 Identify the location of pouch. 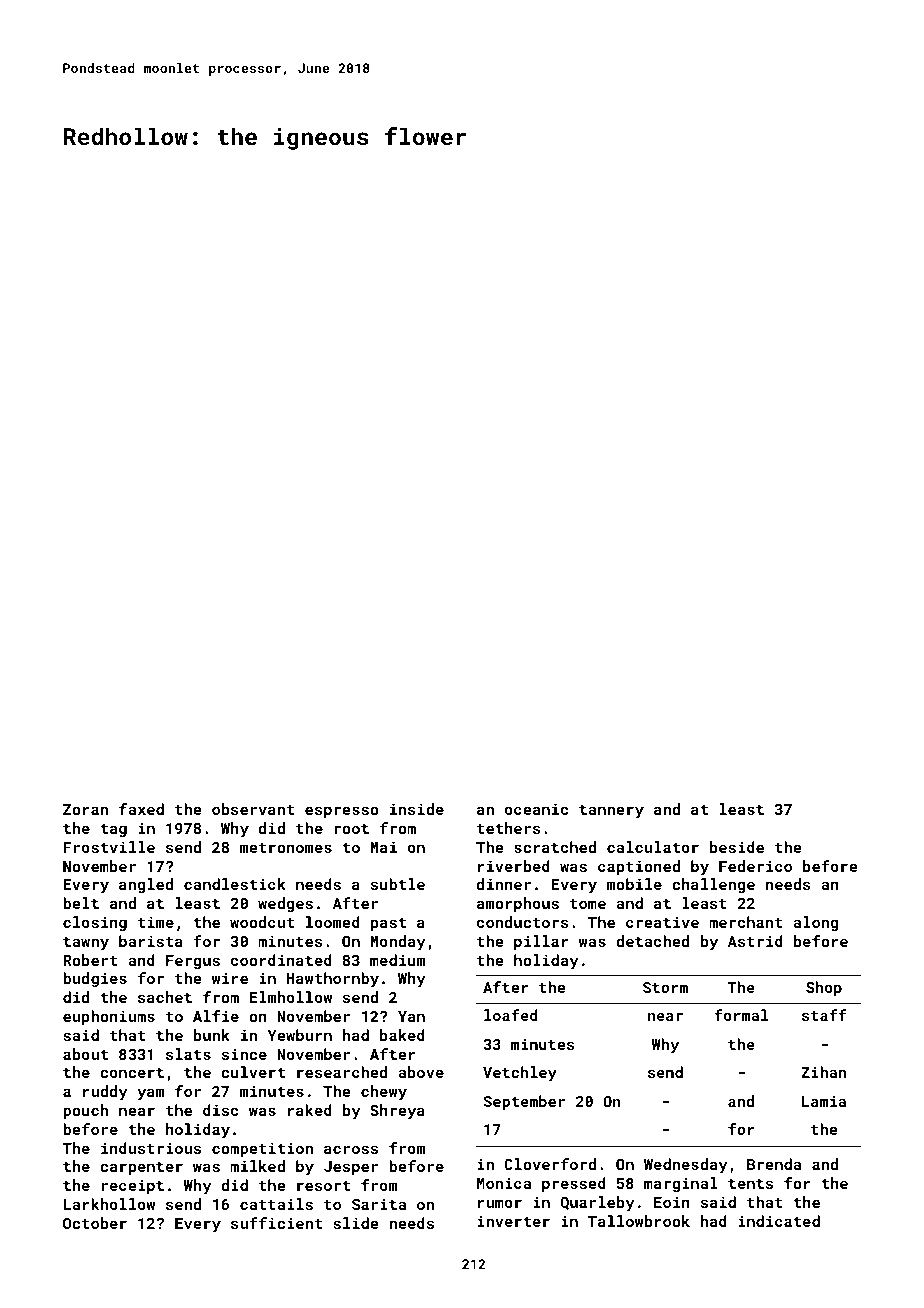
(85, 1111).
